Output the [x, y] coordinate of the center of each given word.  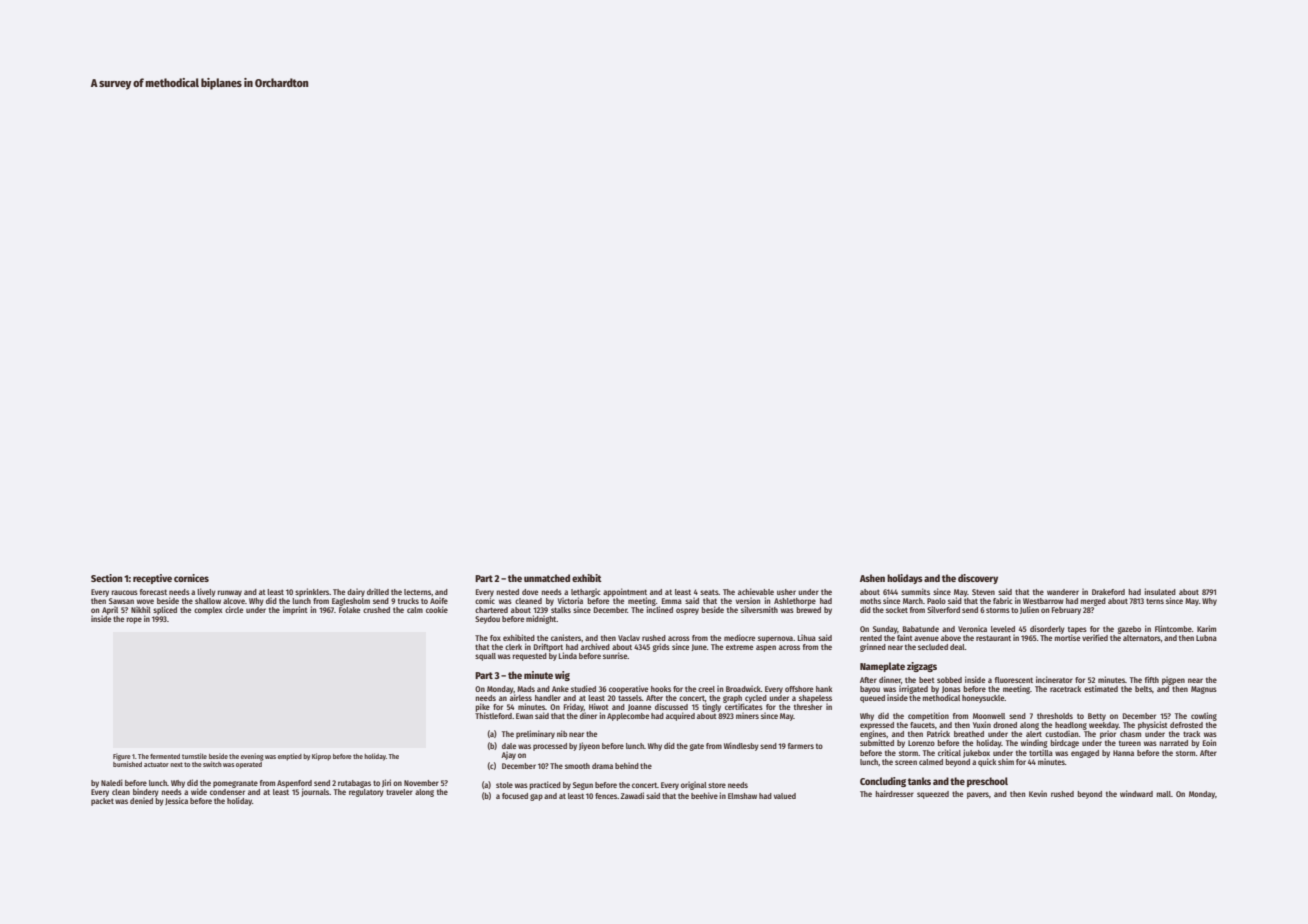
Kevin [1038, 793]
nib [562, 733]
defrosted [1186, 725]
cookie [437, 609]
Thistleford [493, 715]
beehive [704, 795]
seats [709, 592]
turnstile [194, 756]
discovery [978, 579]
